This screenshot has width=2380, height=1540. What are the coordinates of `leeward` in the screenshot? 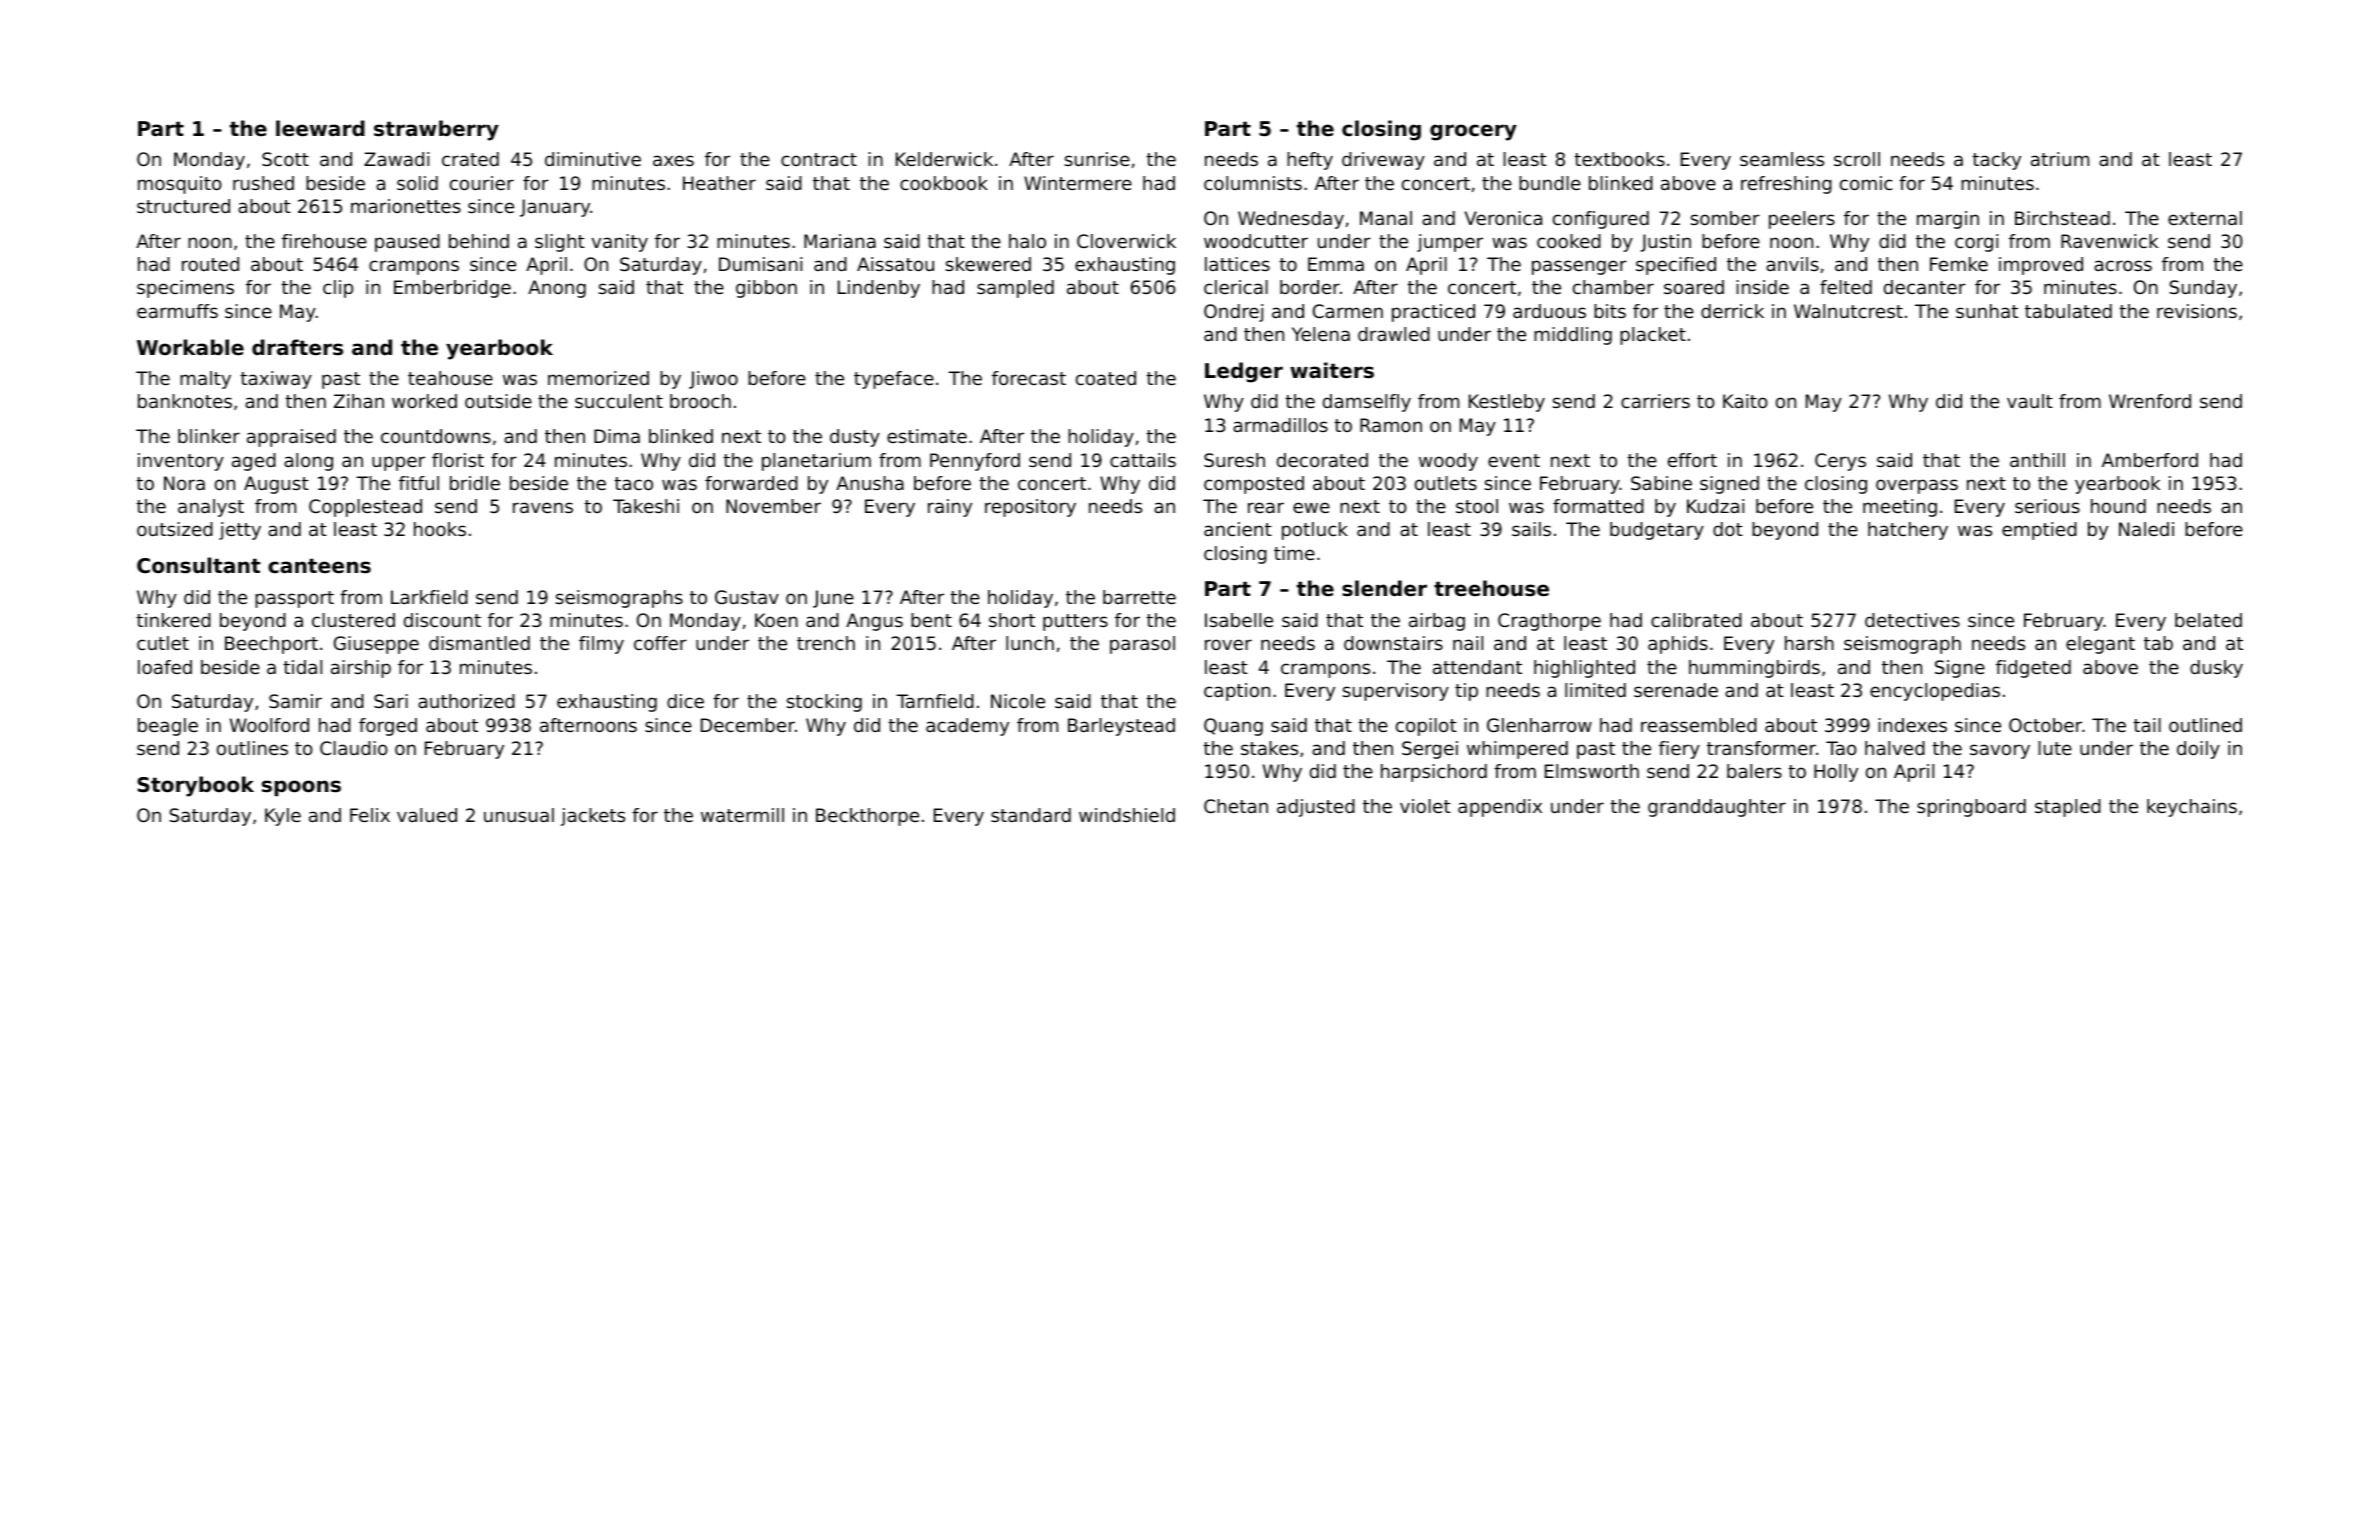 It's located at (320, 128).
